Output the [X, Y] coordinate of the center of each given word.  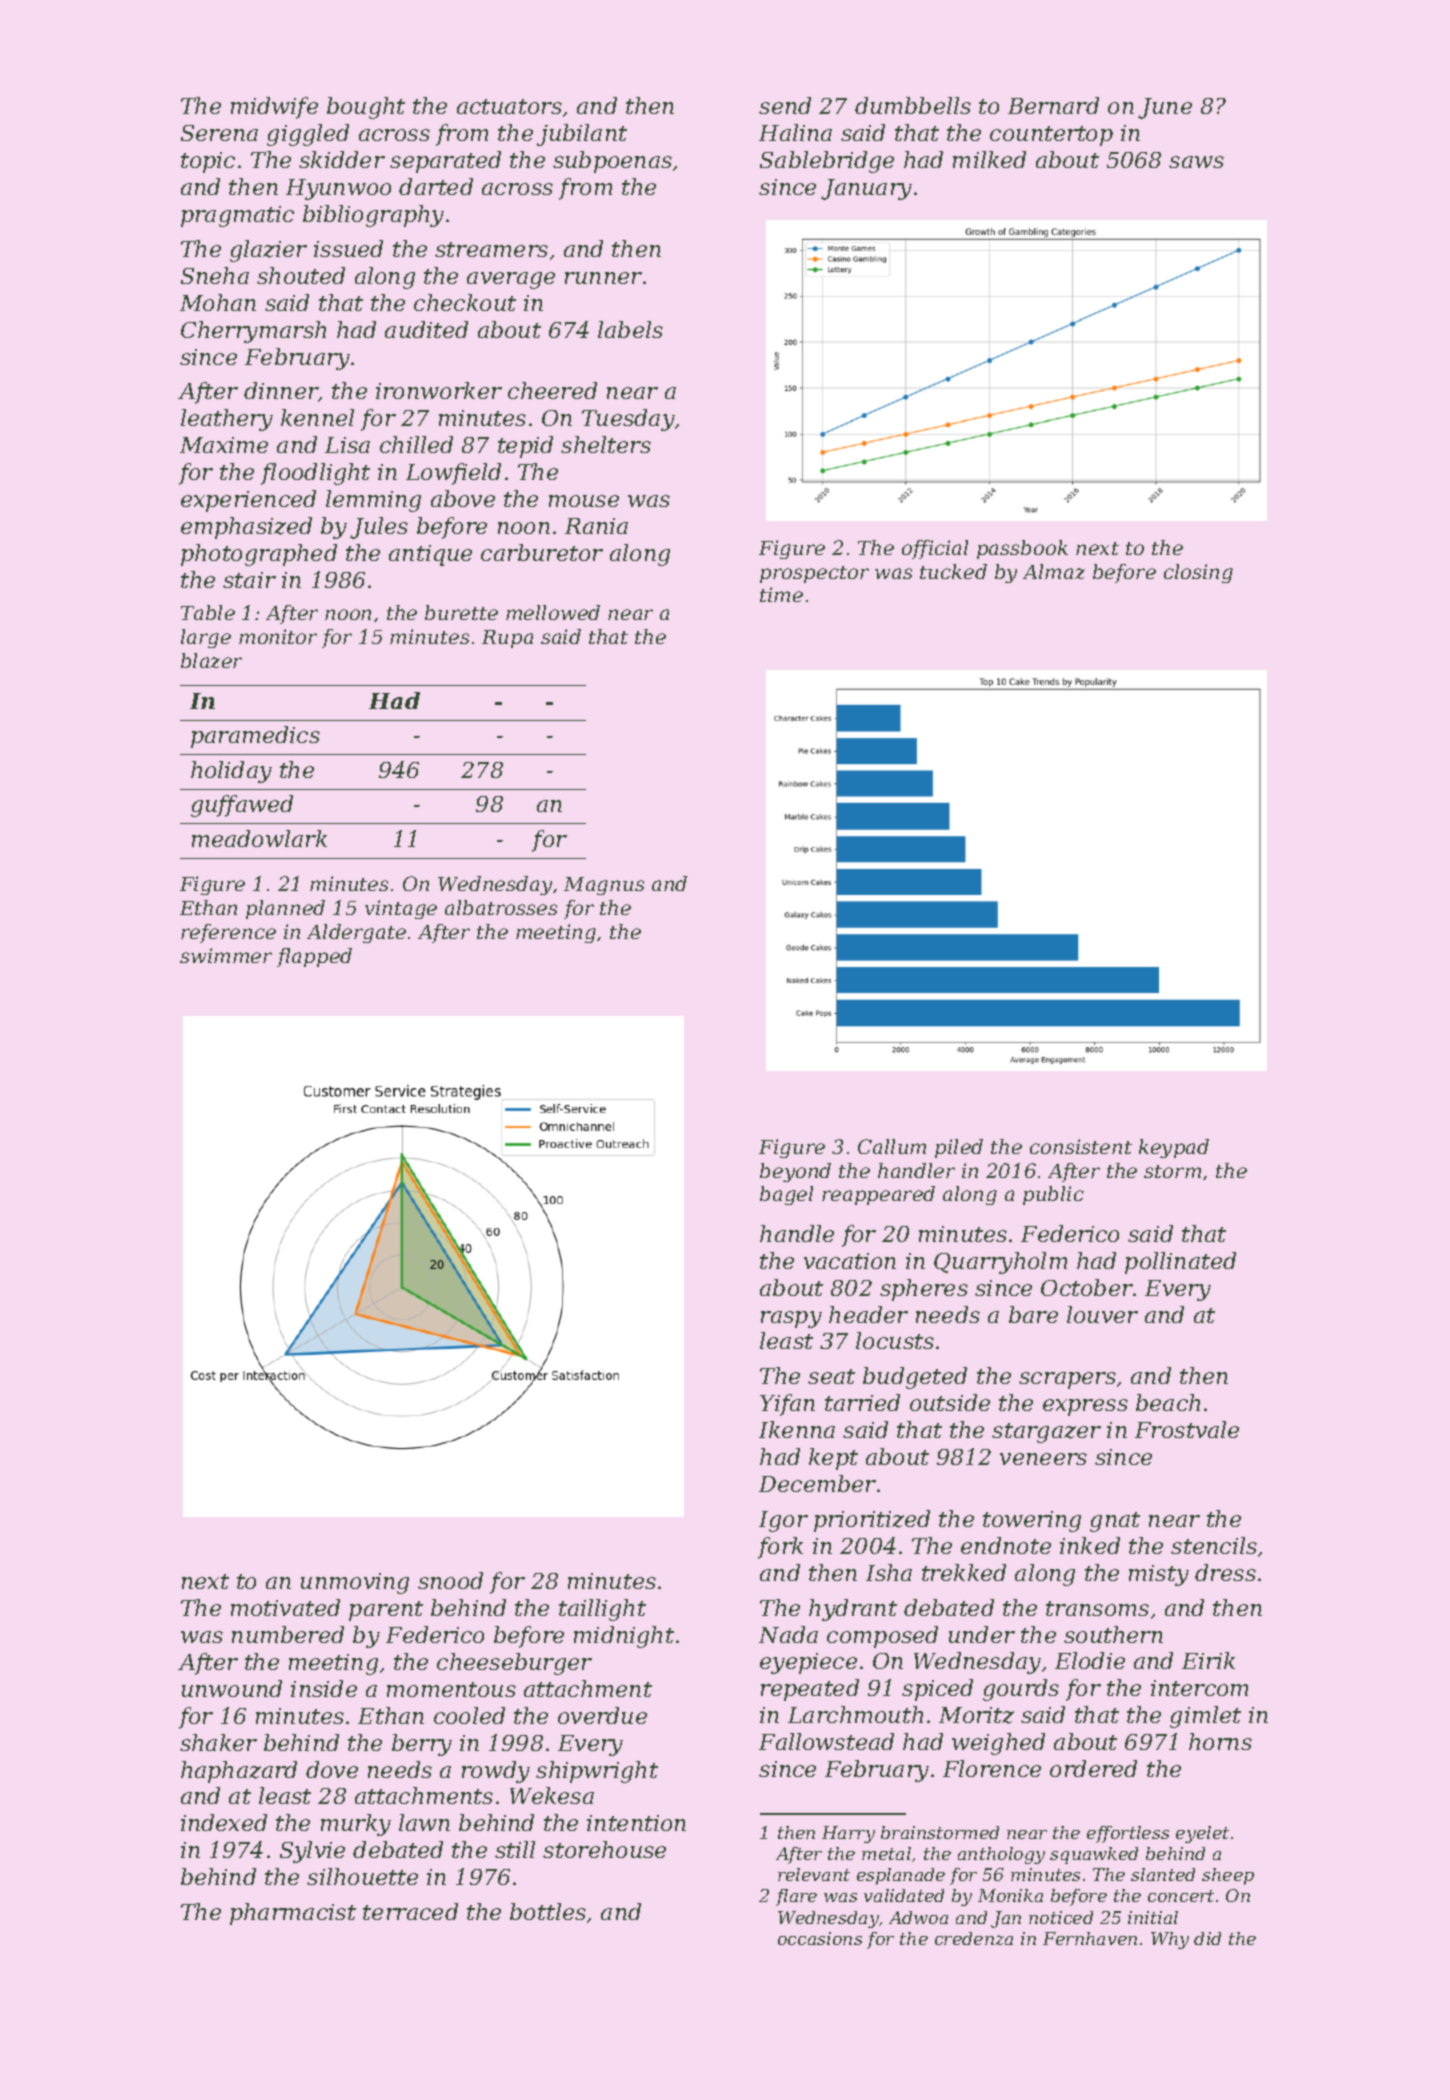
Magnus [604, 886]
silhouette [362, 1876]
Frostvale [1187, 1429]
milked [989, 159]
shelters [606, 444]
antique [430, 555]
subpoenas [612, 162]
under [982, 1634]
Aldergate [356, 933]
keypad [1174, 1148]
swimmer [226, 955]
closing [1198, 573]
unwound [232, 1688]
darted [436, 186]
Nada [788, 1634]
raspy [791, 1319]
